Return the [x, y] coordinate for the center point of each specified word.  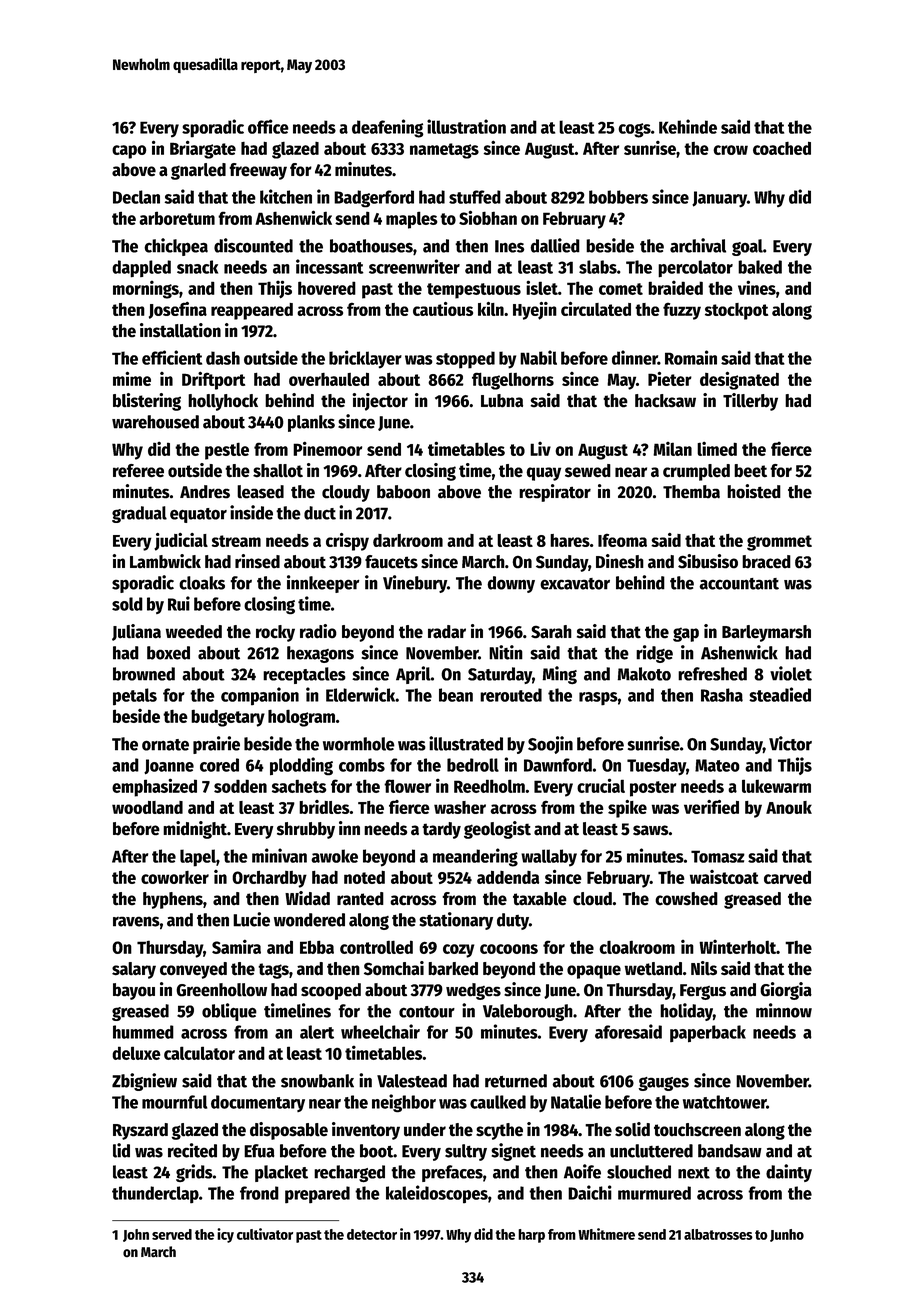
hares [570, 540]
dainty [789, 1173]
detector [372, 1234]
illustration [466, 126]
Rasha [722, 695]
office [268, 126]
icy [225, 1235]
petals [135, 696]
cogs [634, 130]
